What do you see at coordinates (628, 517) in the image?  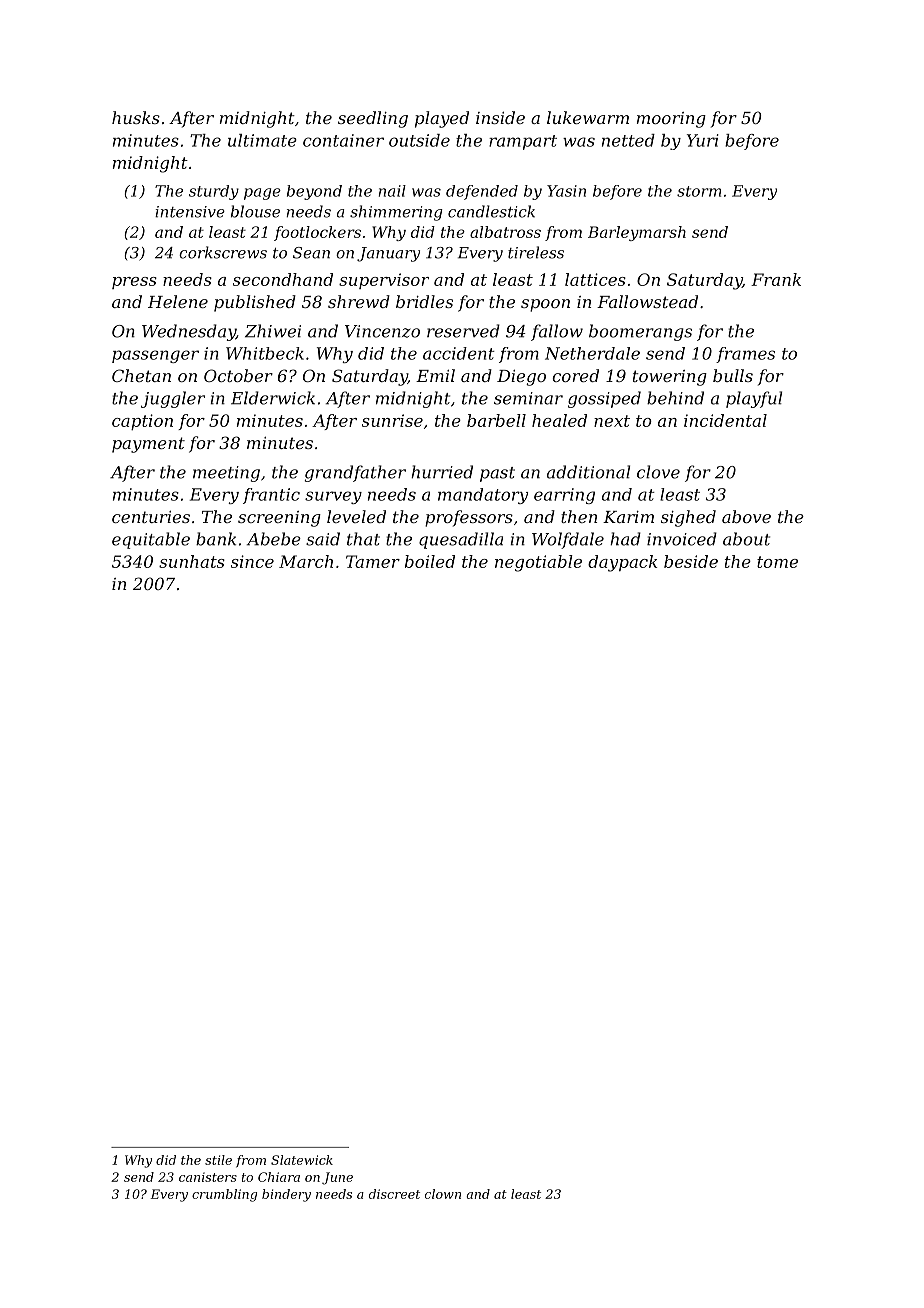 I see `Karim` at bounding box center [628, 517].
